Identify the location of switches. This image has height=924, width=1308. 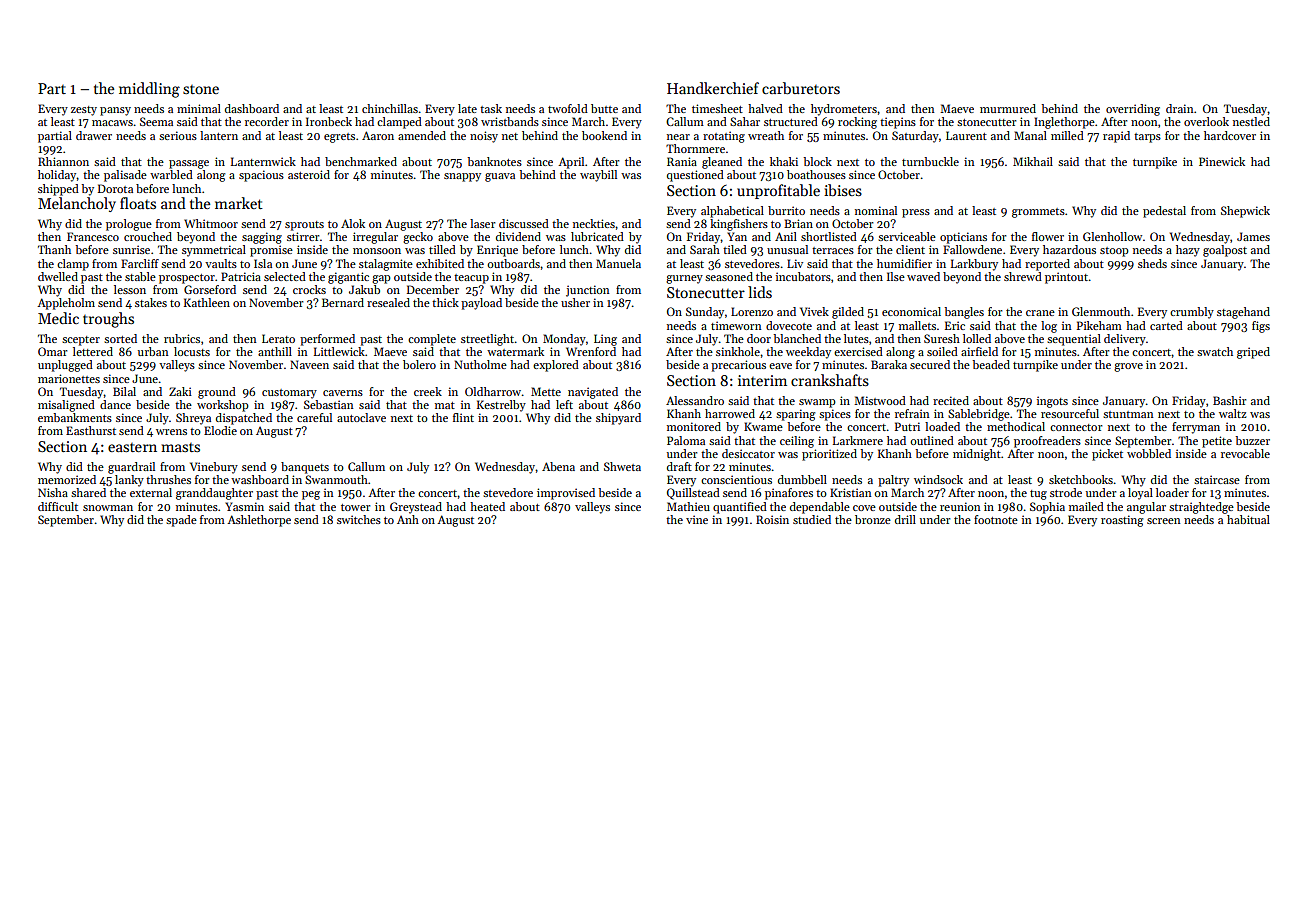
(359, 519).
